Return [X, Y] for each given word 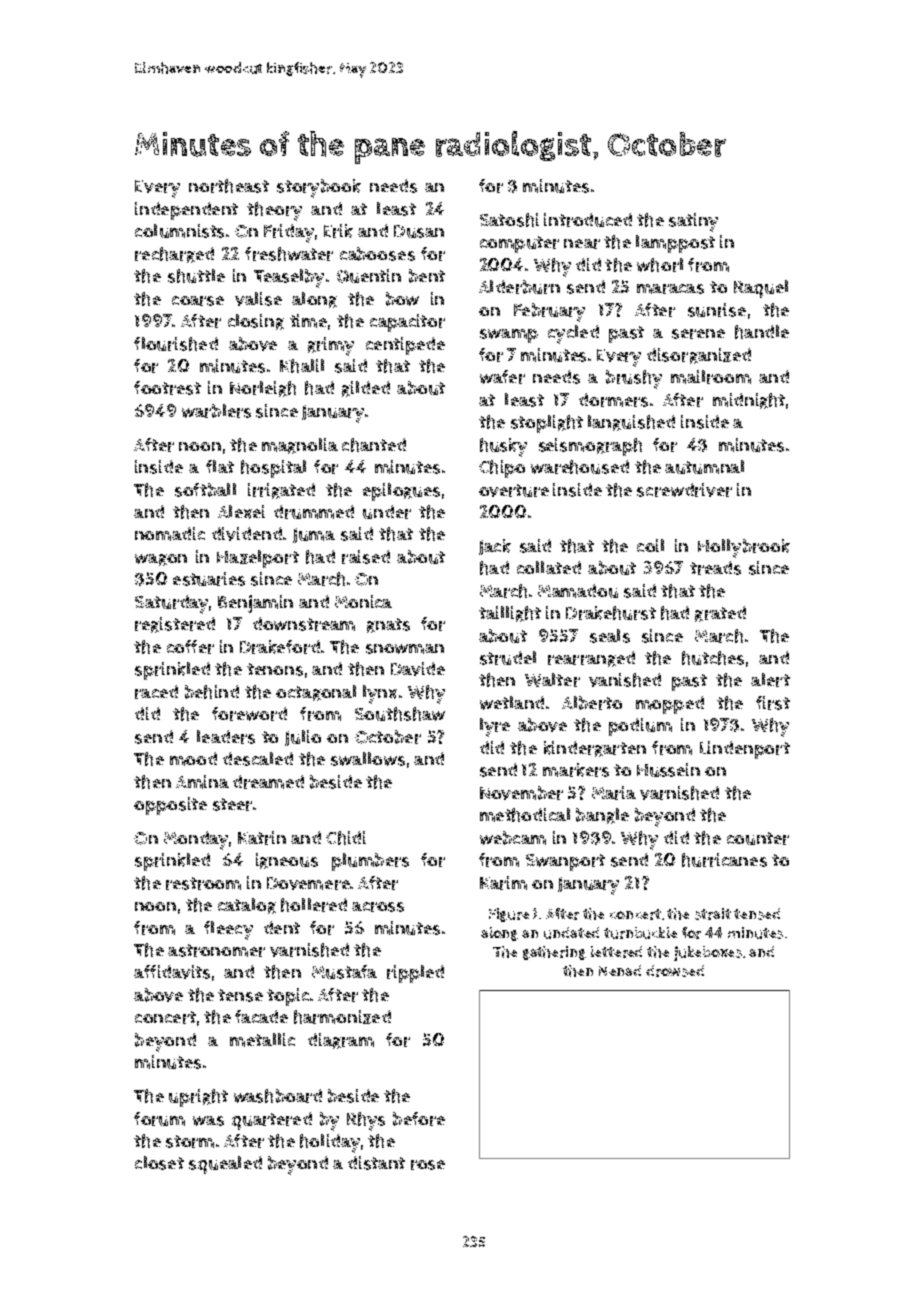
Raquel [761, 289]
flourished [176, 344]
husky [503, 447]
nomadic [170, 534]
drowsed [675, 971]
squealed [225, 1165]
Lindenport [745, 750]
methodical [525, 815]
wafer [502, 377]
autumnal [704, 467]
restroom [203, 883]
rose [428, 1165]
